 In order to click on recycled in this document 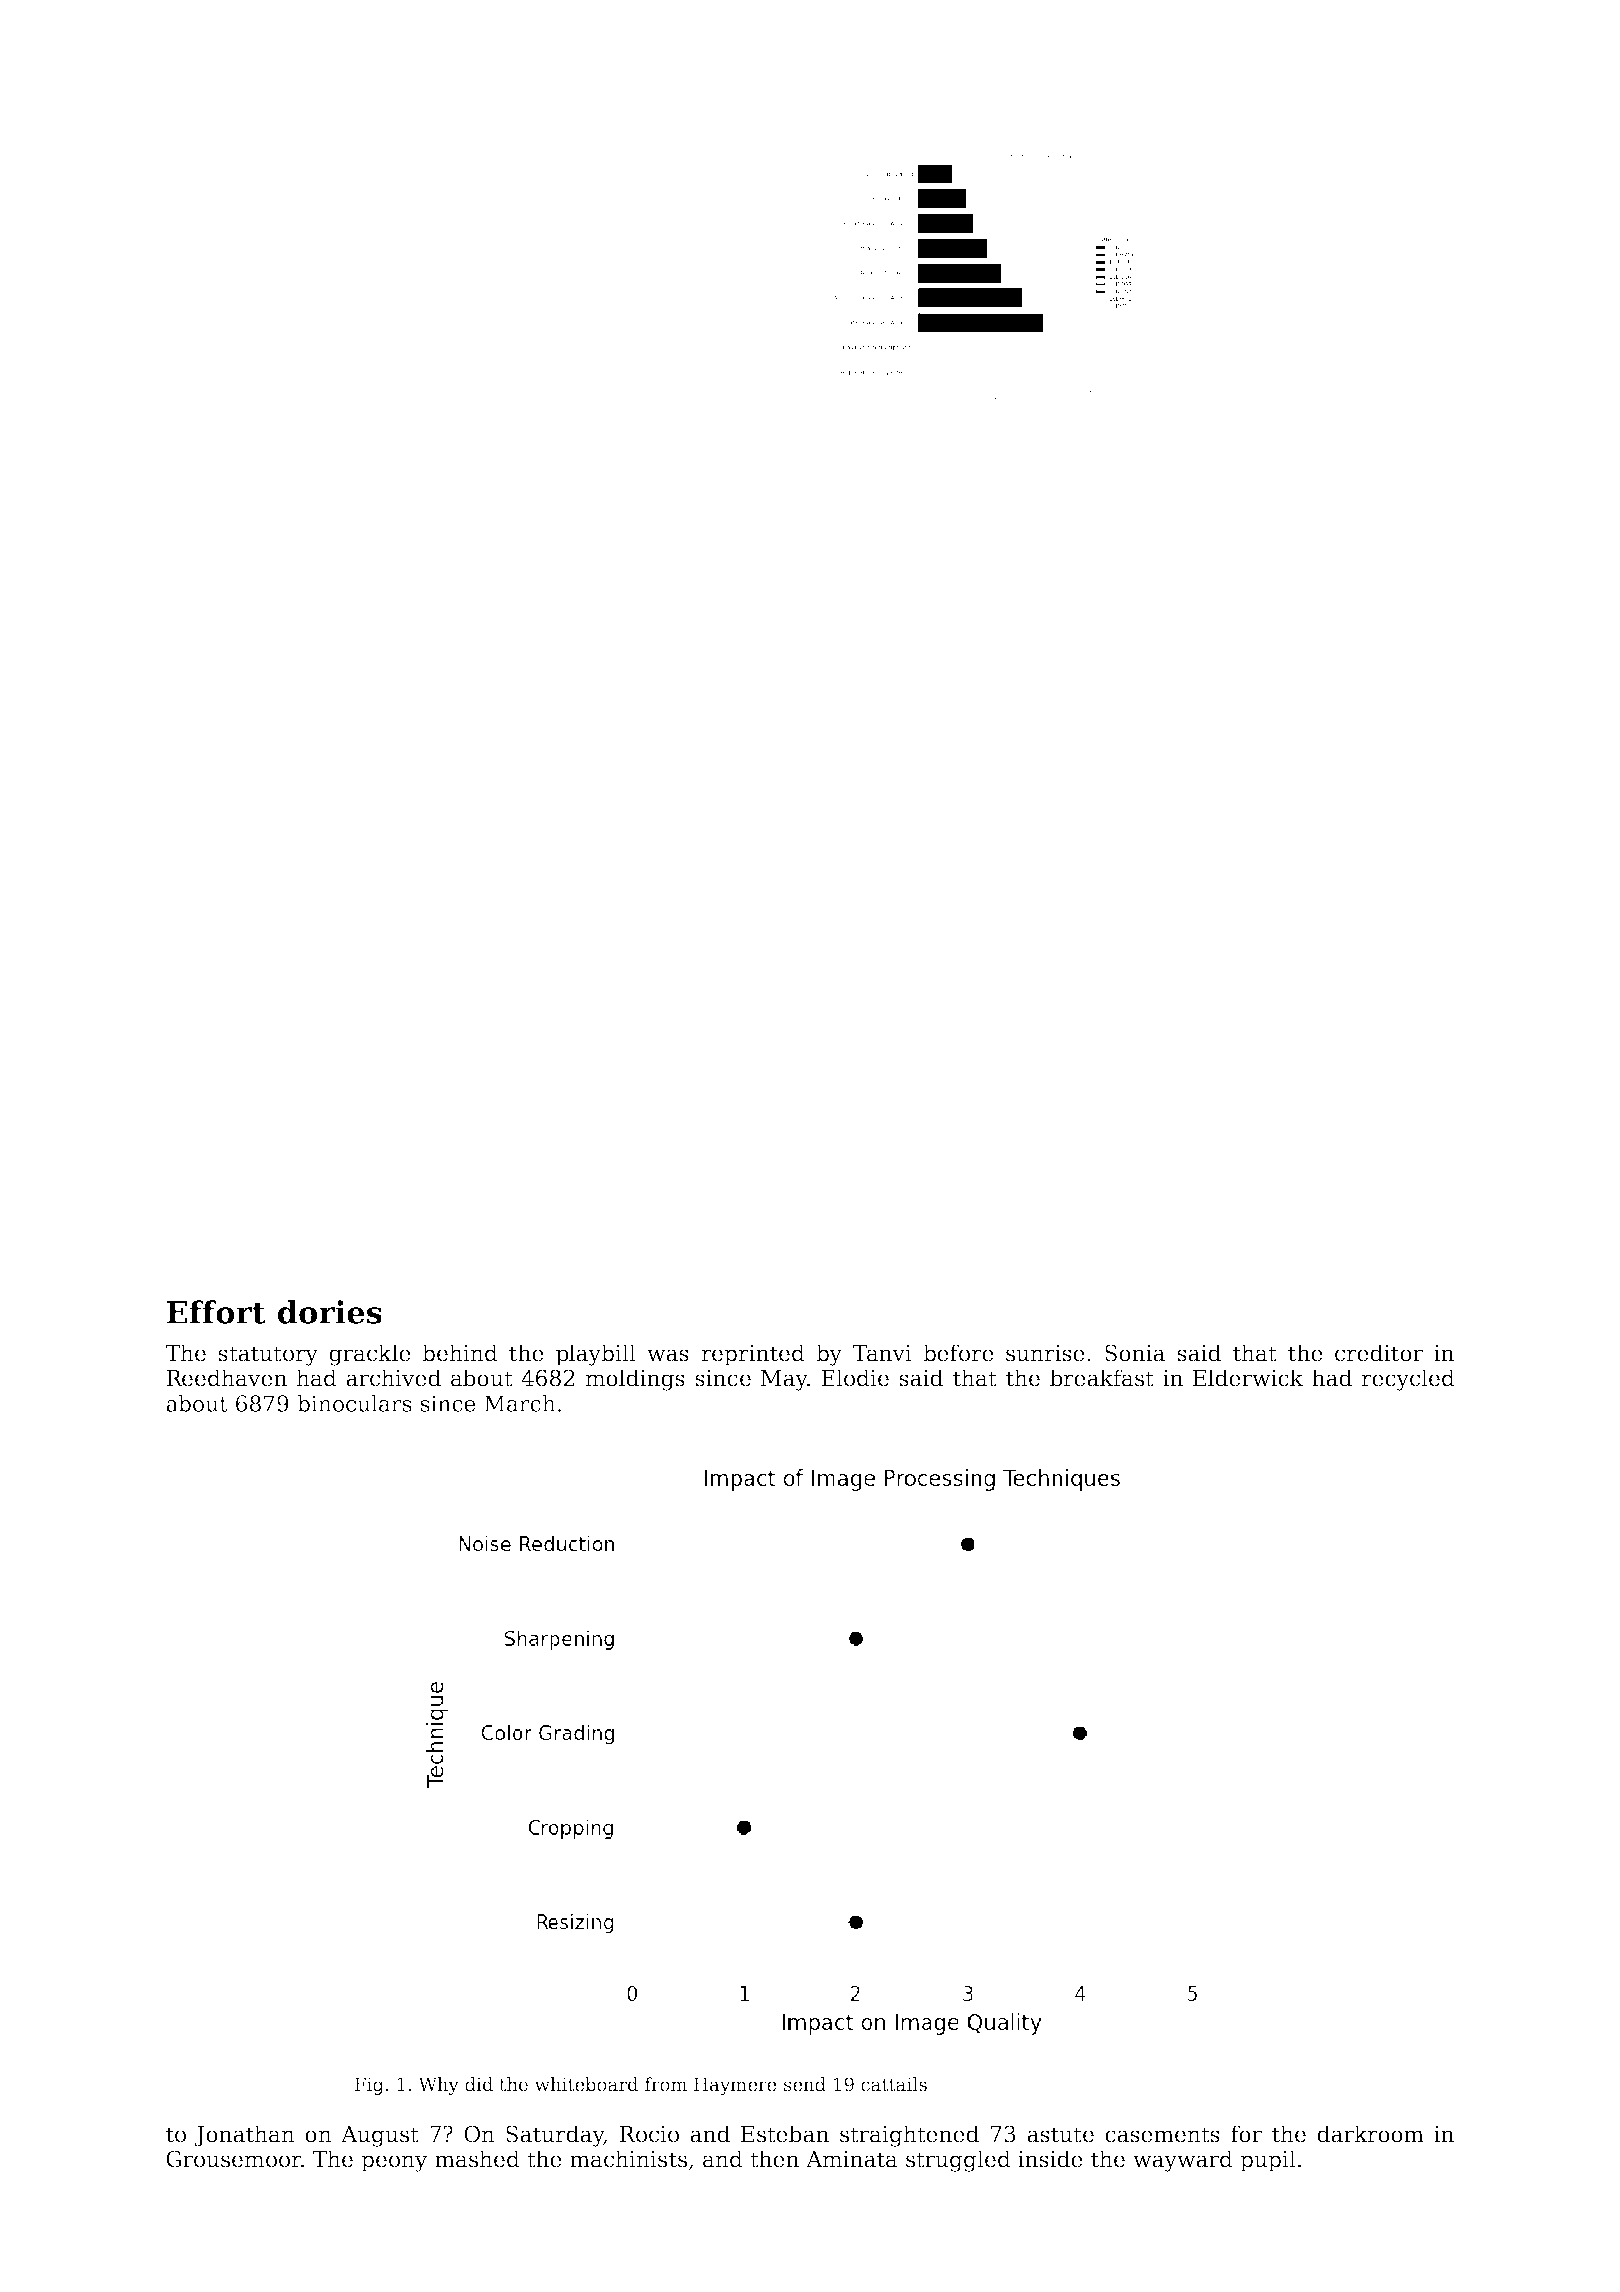, I will do `click(1408, 1380)`.
